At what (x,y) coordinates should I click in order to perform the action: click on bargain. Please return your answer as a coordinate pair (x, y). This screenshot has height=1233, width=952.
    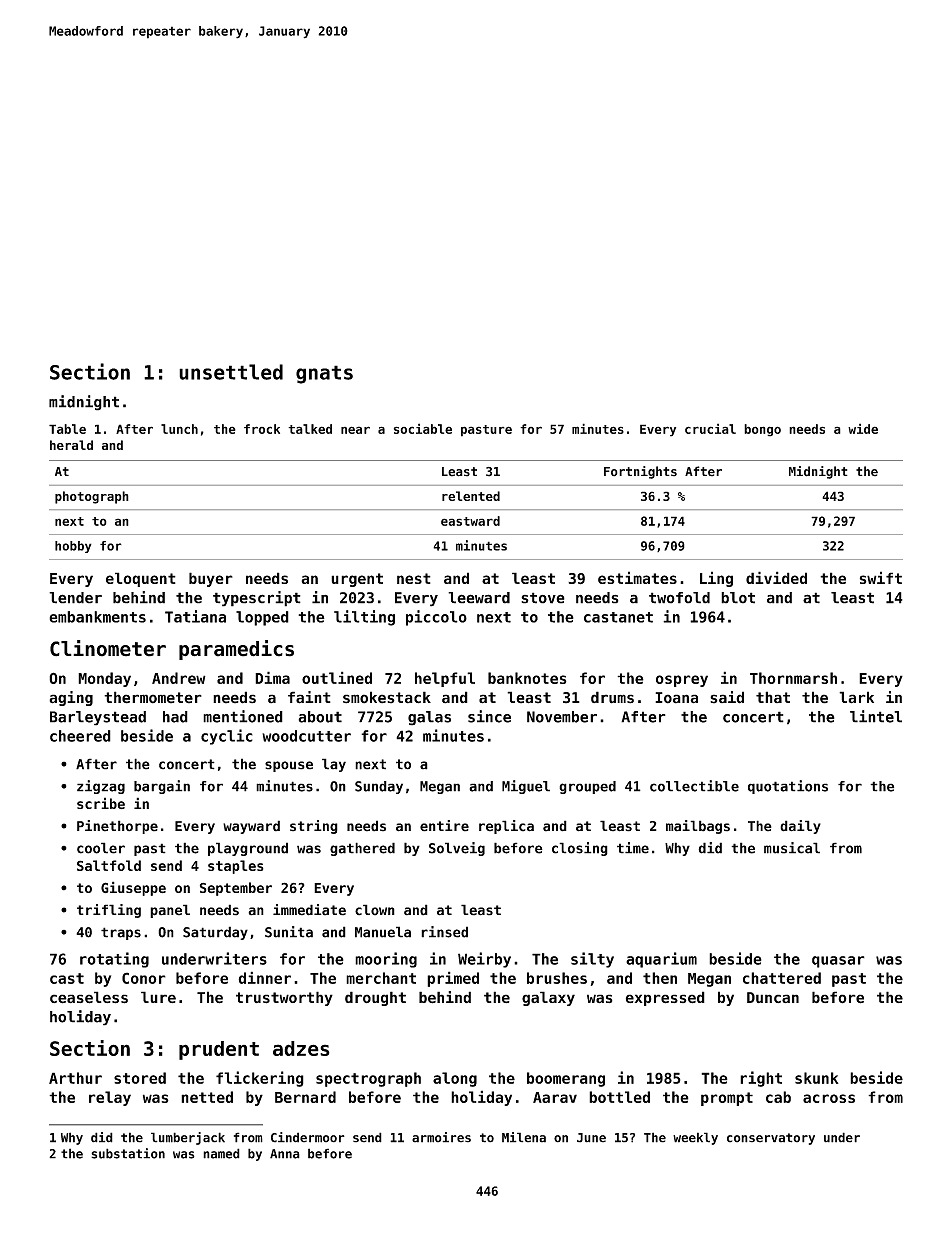
    Looking at the image, I should click on (162, 787).
